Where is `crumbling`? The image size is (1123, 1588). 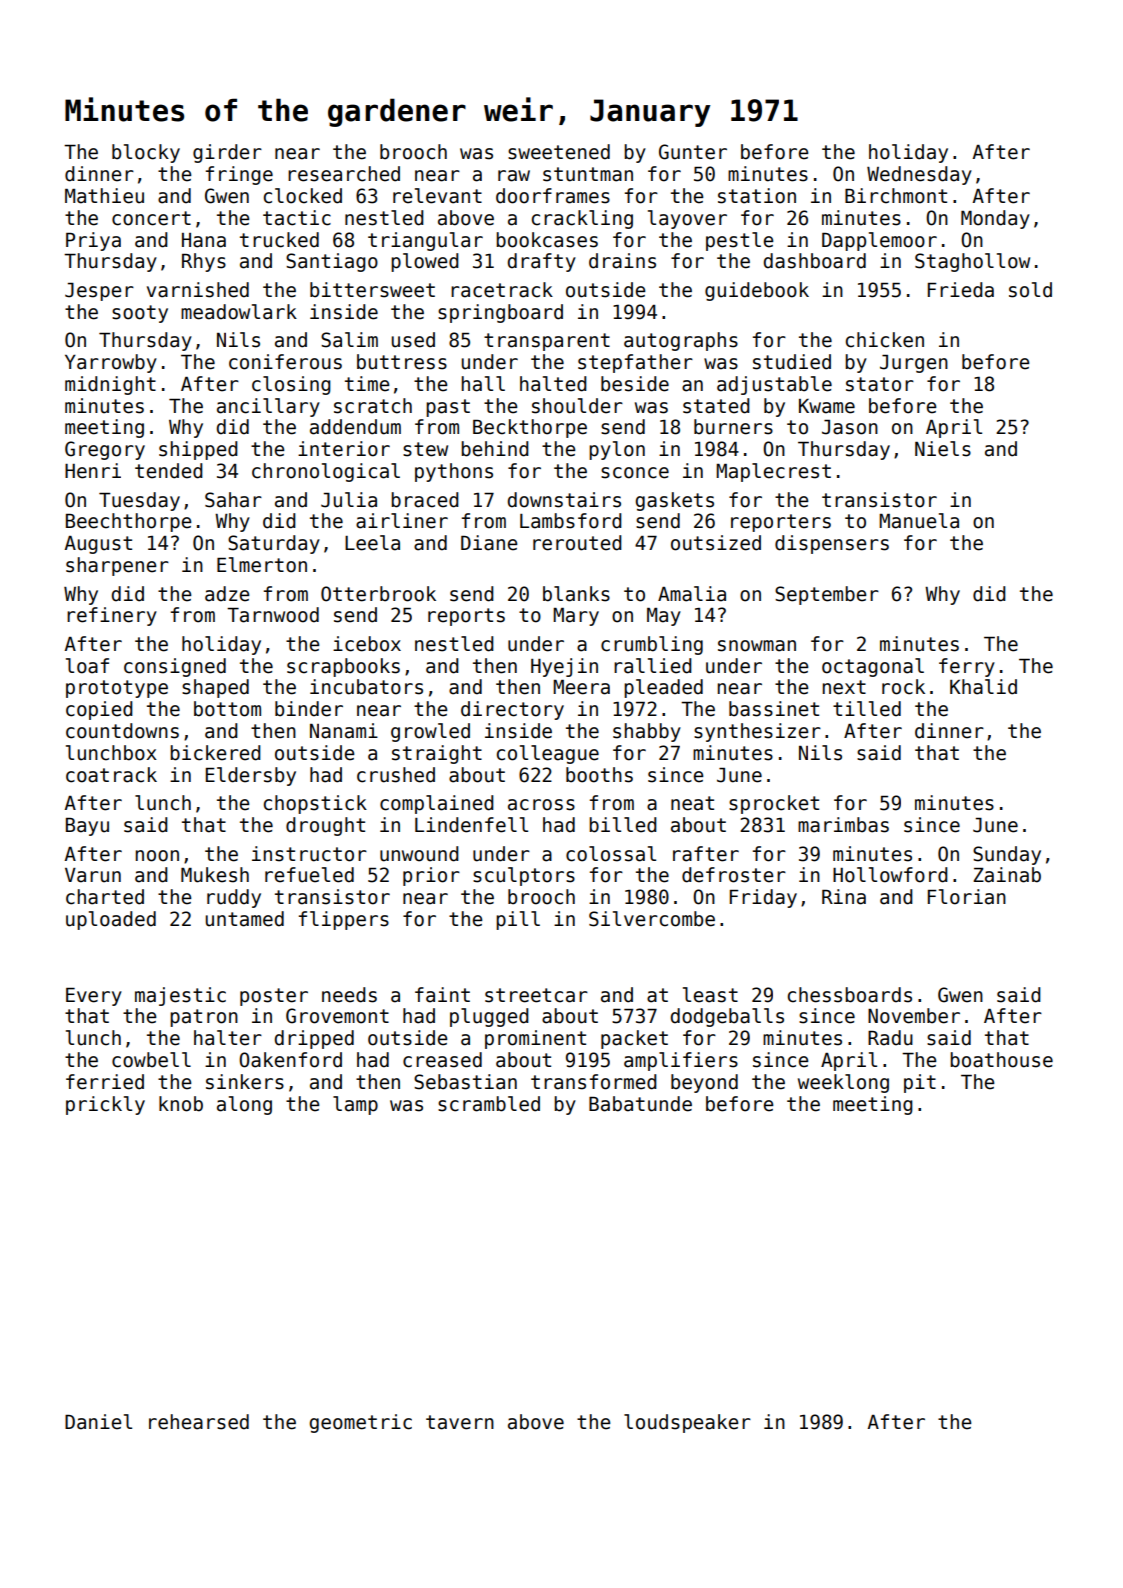 crumbling is located at coordinates (652, 645).
